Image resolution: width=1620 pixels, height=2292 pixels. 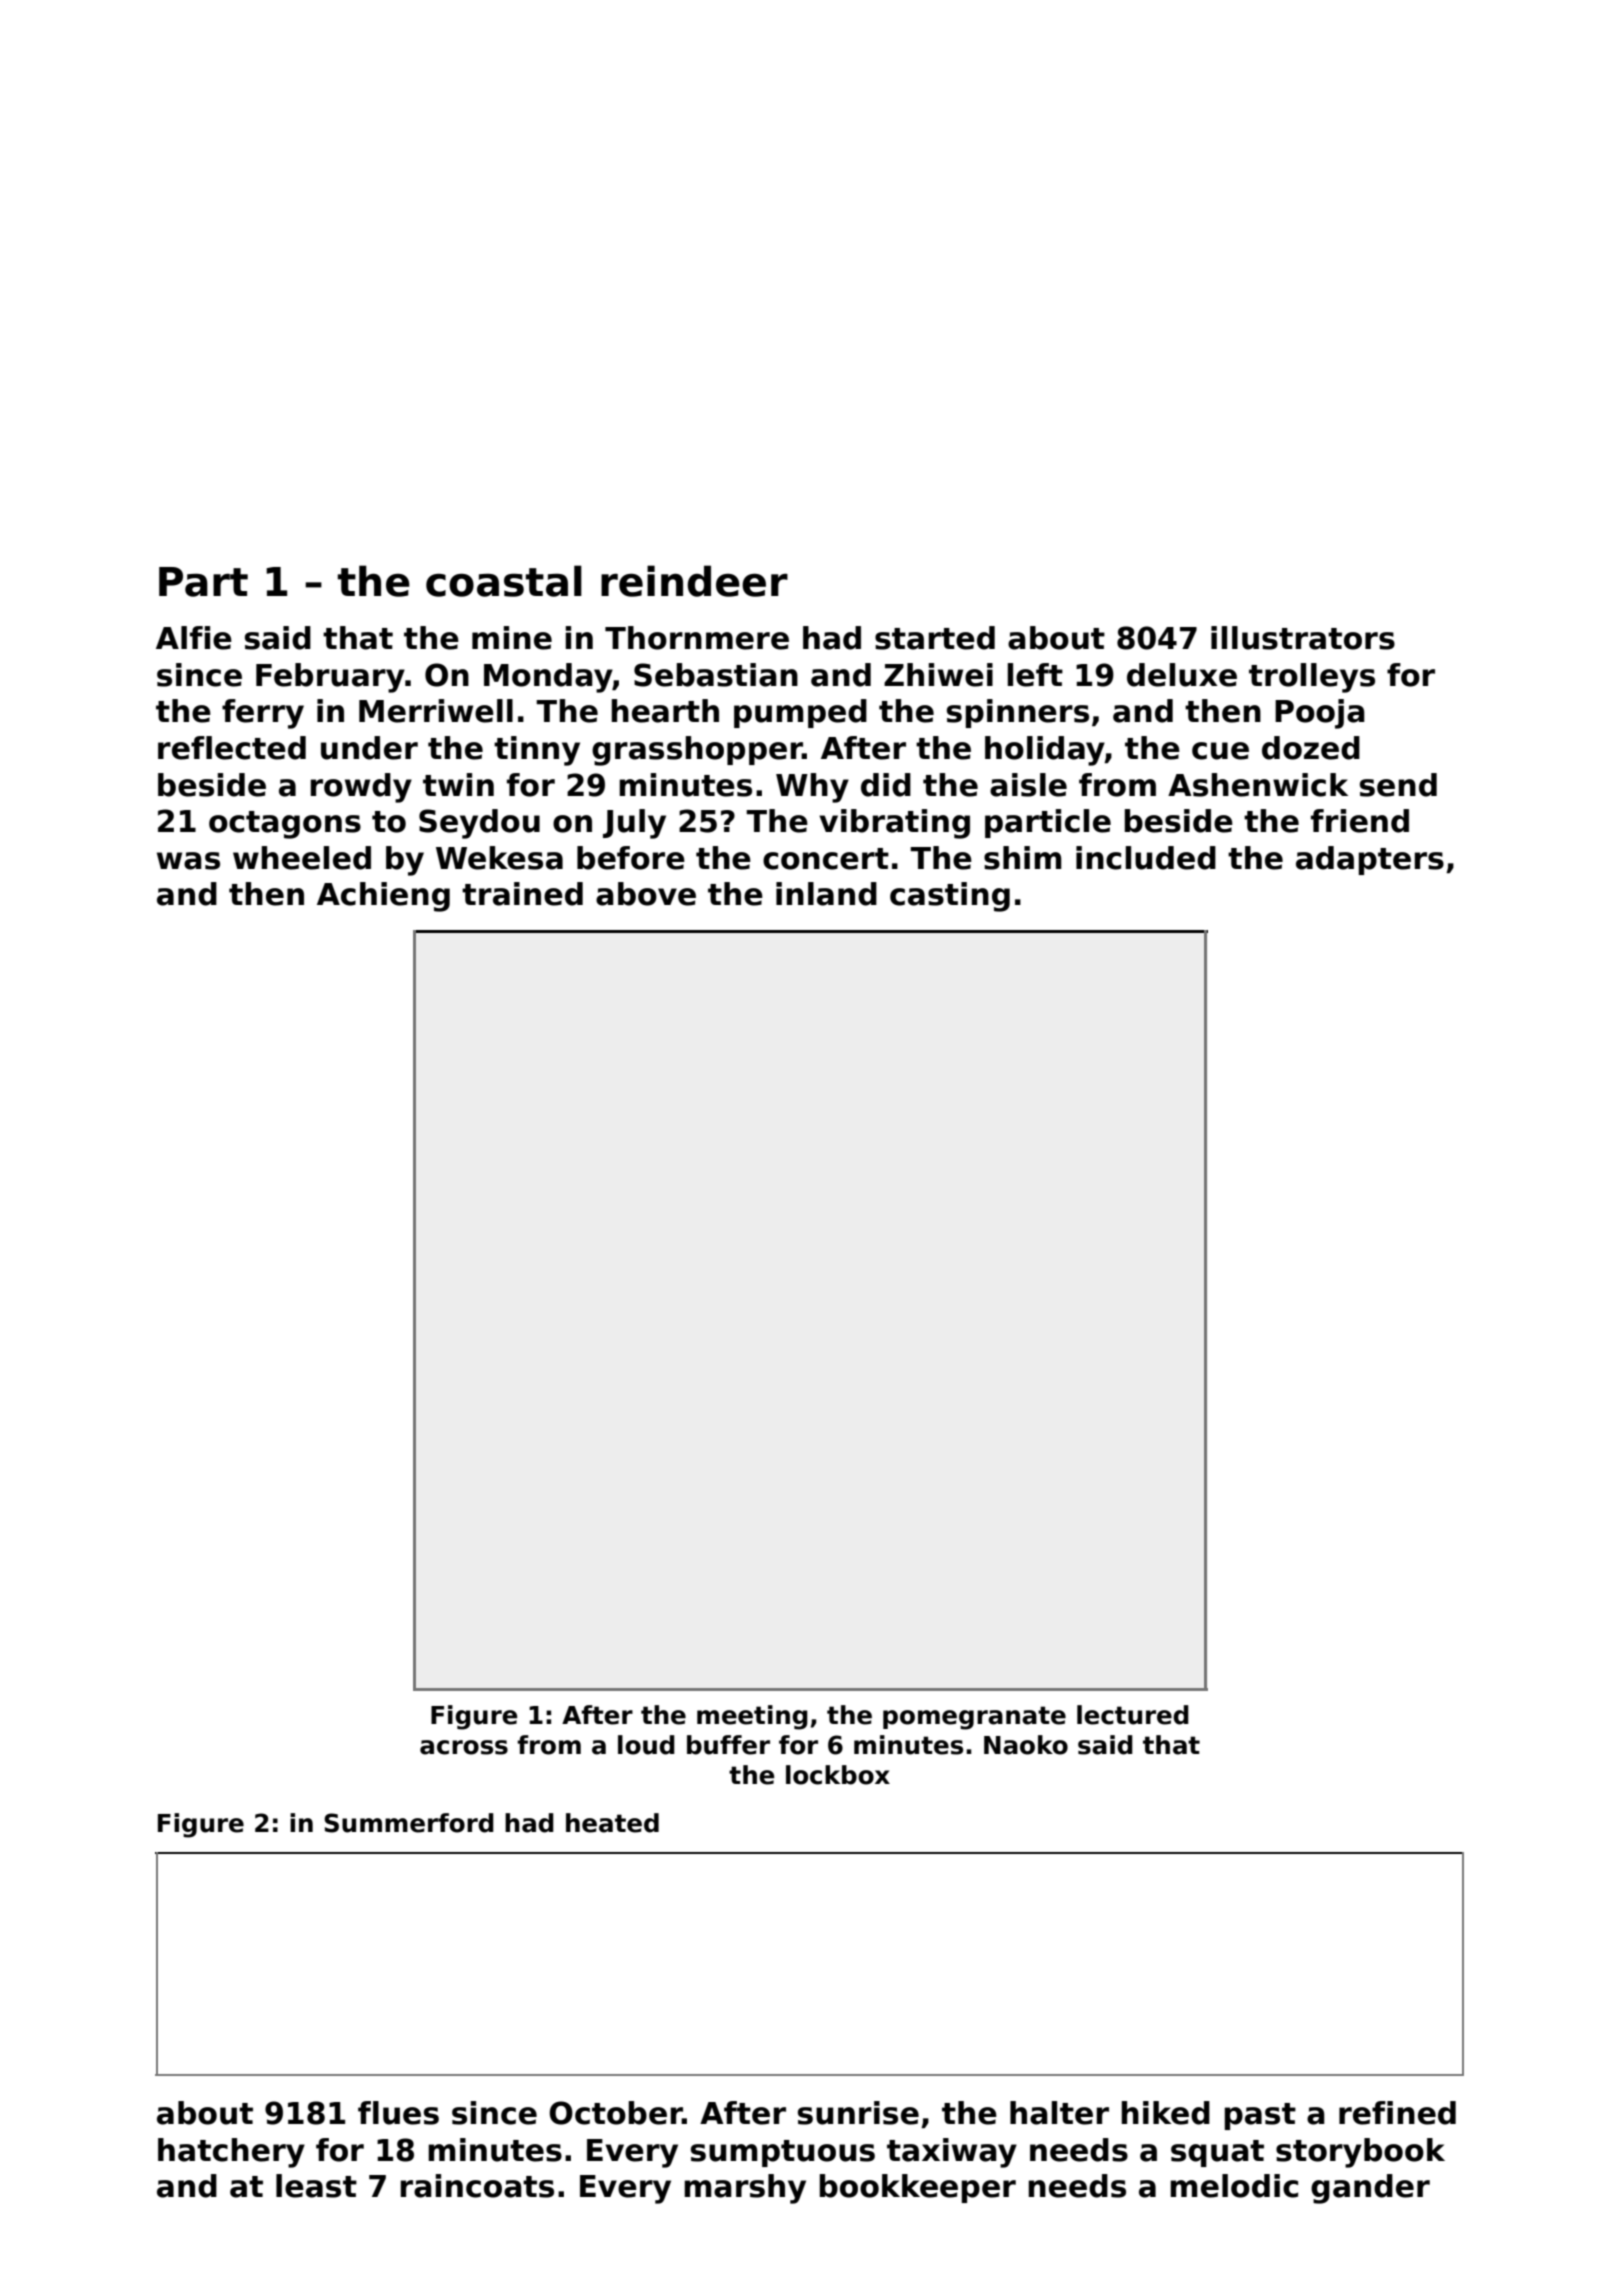 What do you see at coordinates (1133, 1715) in the image?
I see `lectured` at bounding box center [1133, 1715].
